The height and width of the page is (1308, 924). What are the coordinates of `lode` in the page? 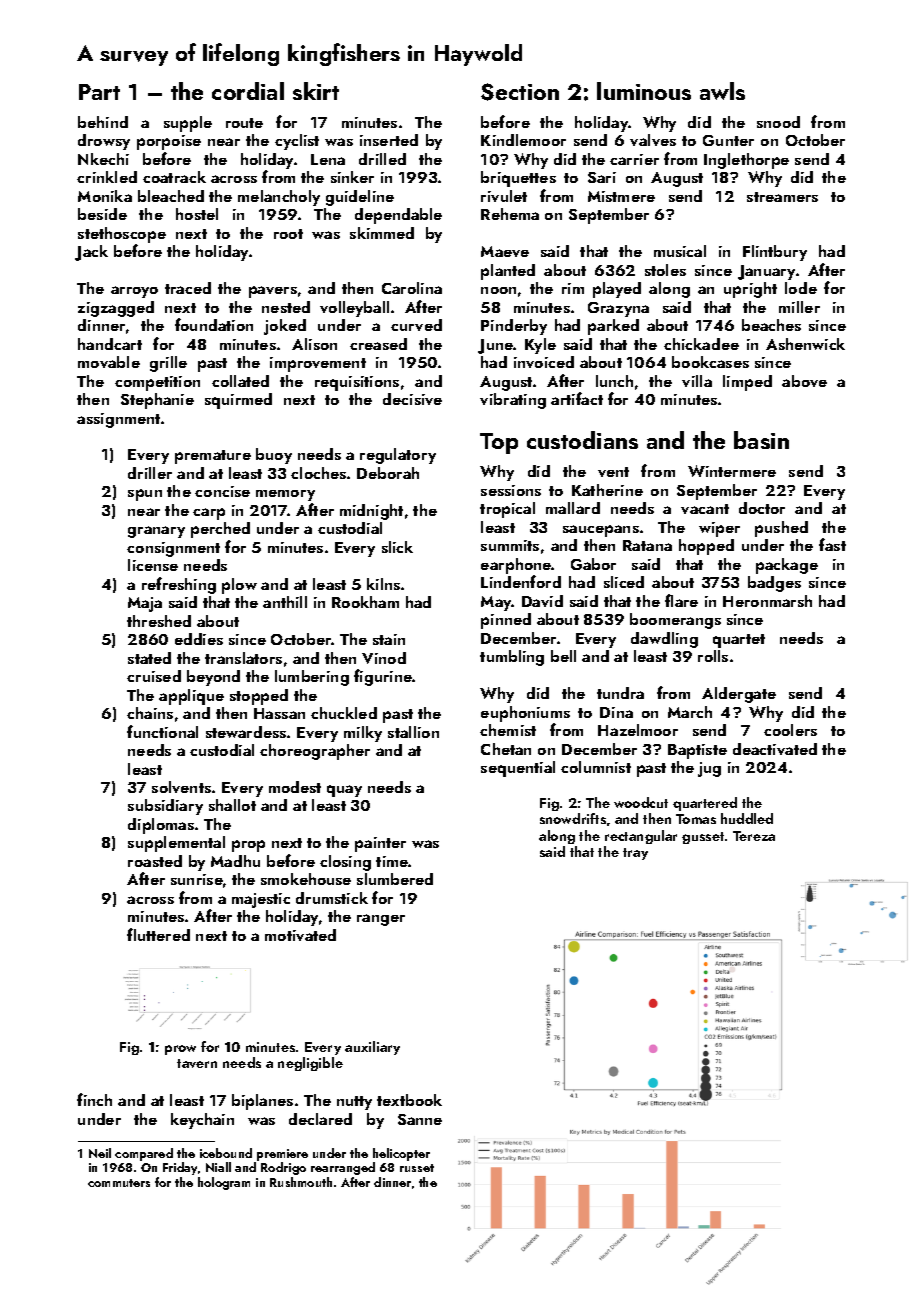 It's located at (801, 288).
